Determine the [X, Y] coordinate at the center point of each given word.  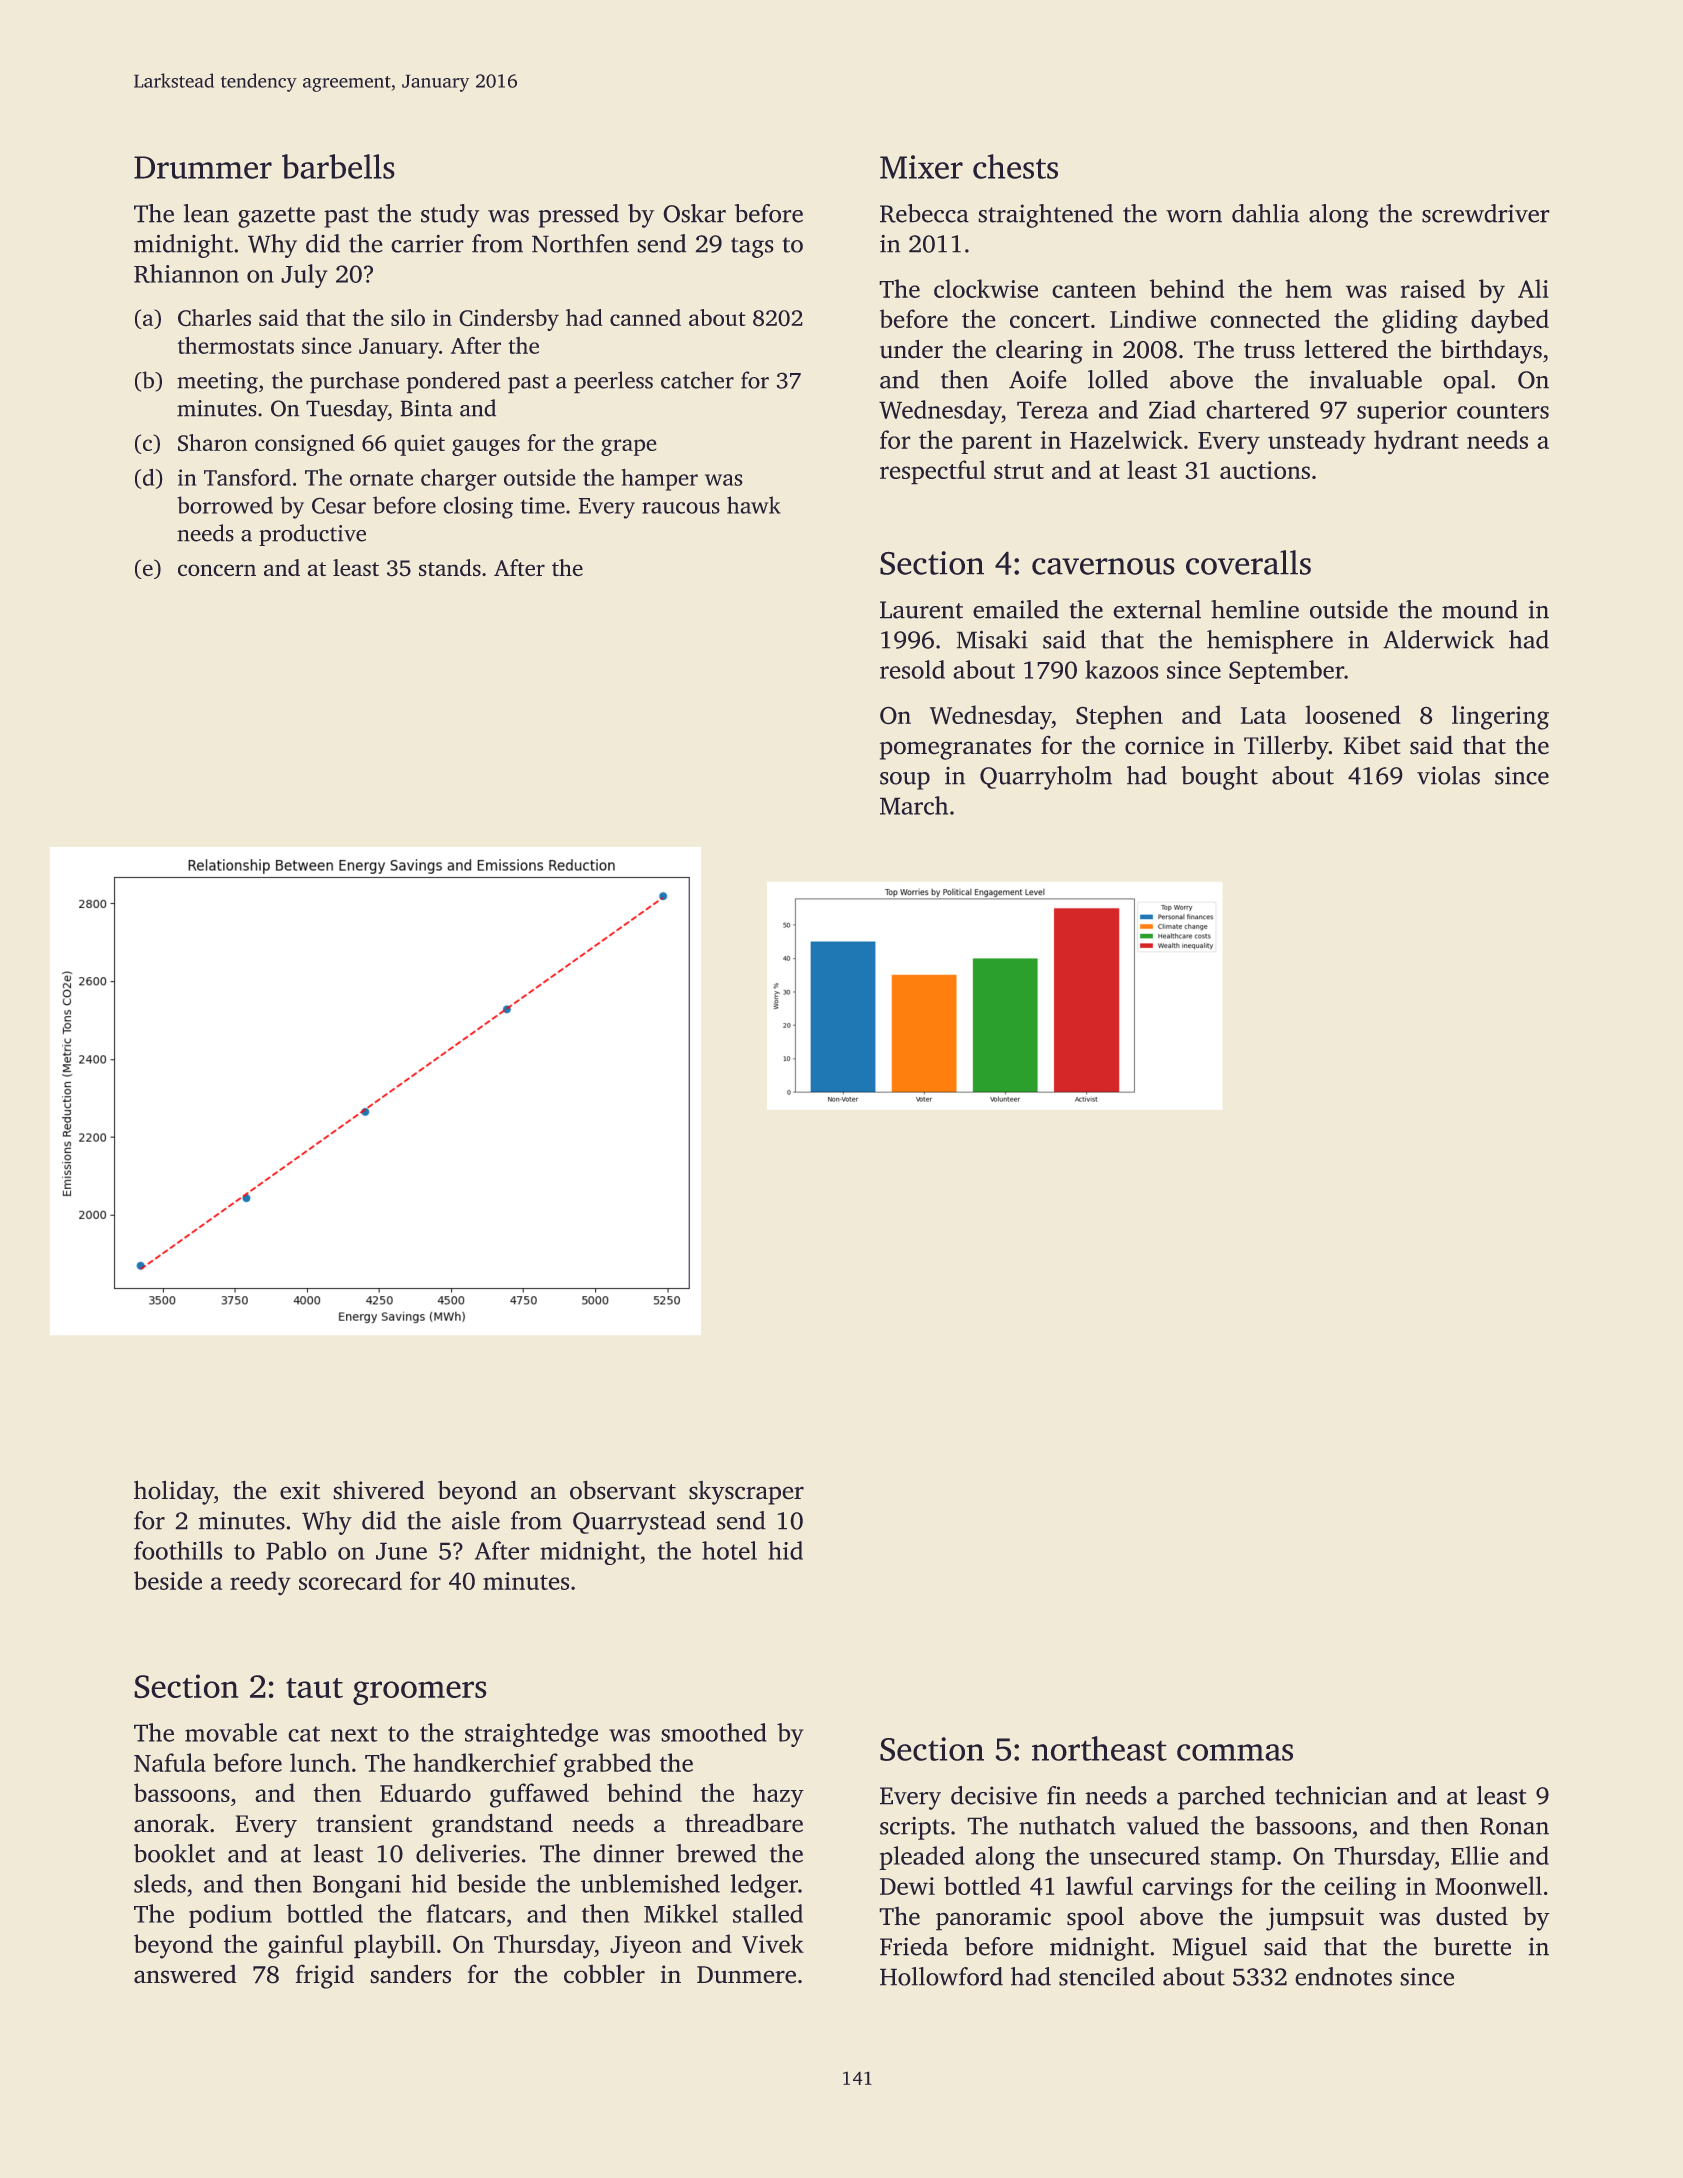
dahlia [1265, 213]
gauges [486, 447]
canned [645, 317]
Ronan [1514, 1826]
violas [1448, 775]
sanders [411, 1974]
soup [905, 781]
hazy [778, 1795]
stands [450, 567]
